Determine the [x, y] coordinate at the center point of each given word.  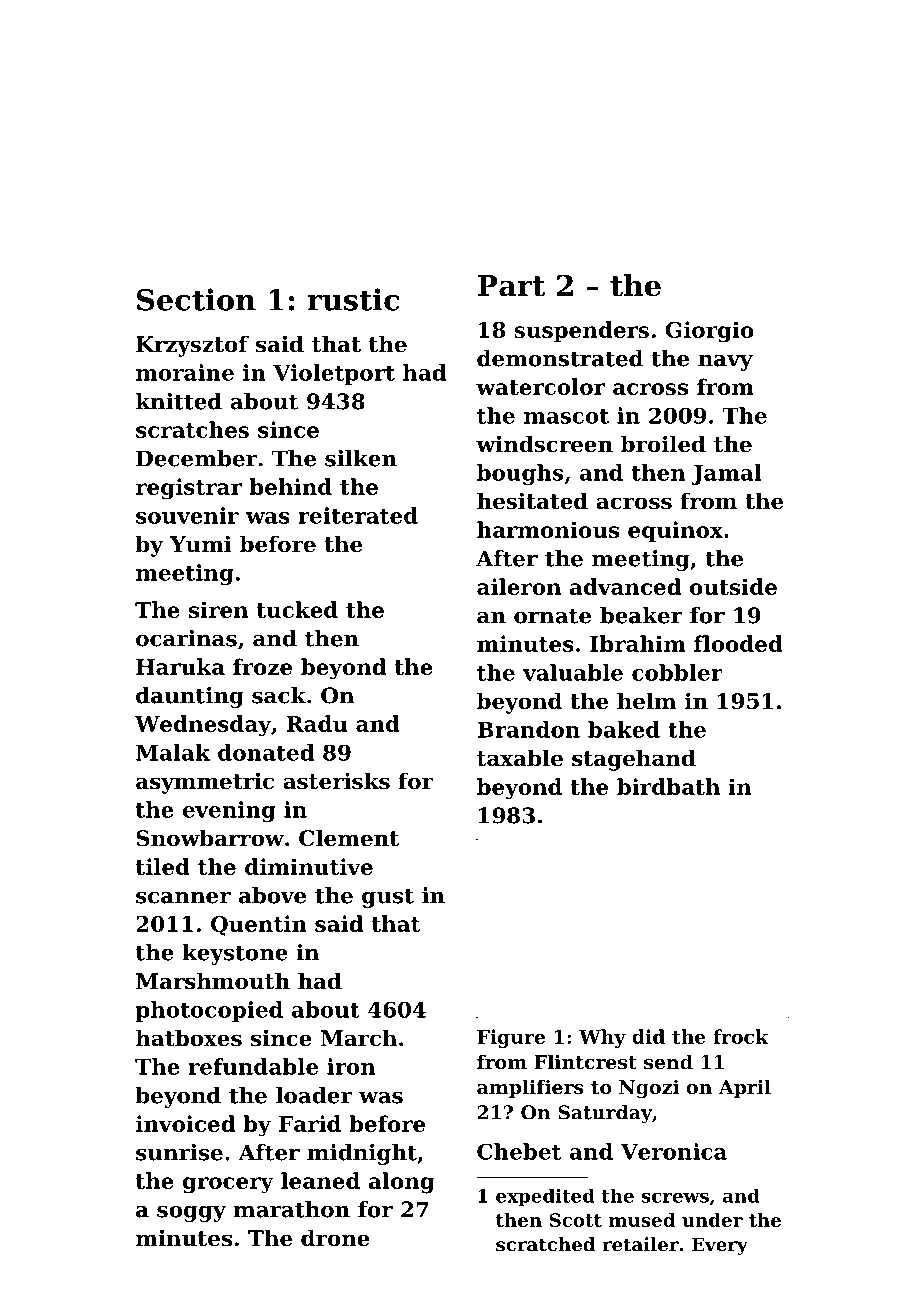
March [359, 1038]
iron [351, 1066]
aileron [519, 586]
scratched [545, 1244]
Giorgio [709, 332]
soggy [191, 1214]
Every [720, 1246]
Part [511, 286]
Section [196, 299]
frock [741, 1036]
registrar [189, 489]
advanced [625, 586]
